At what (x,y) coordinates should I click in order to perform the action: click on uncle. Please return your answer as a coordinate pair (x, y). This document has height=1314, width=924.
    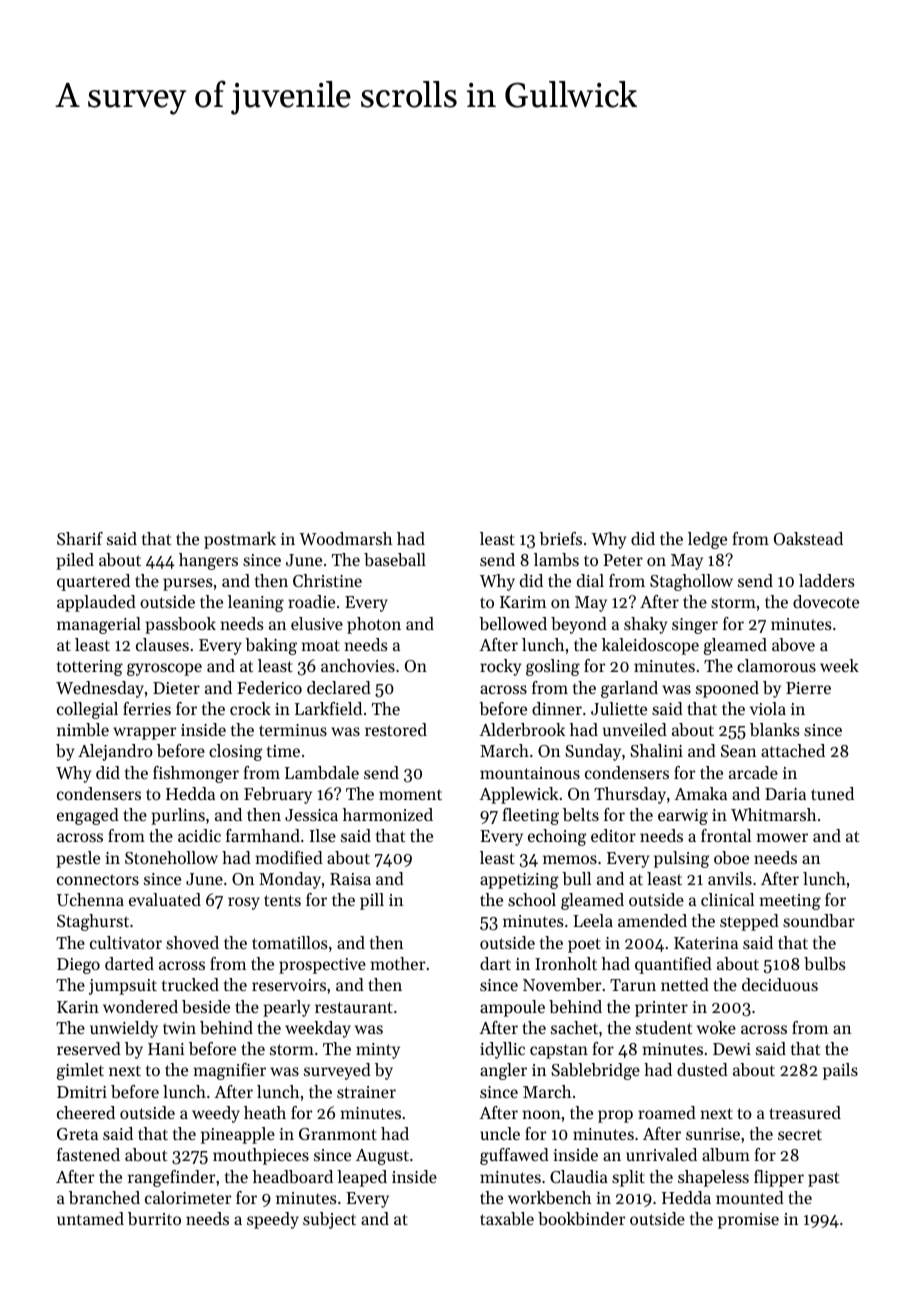
    Looking at the image, I should click on (500, 1133).
